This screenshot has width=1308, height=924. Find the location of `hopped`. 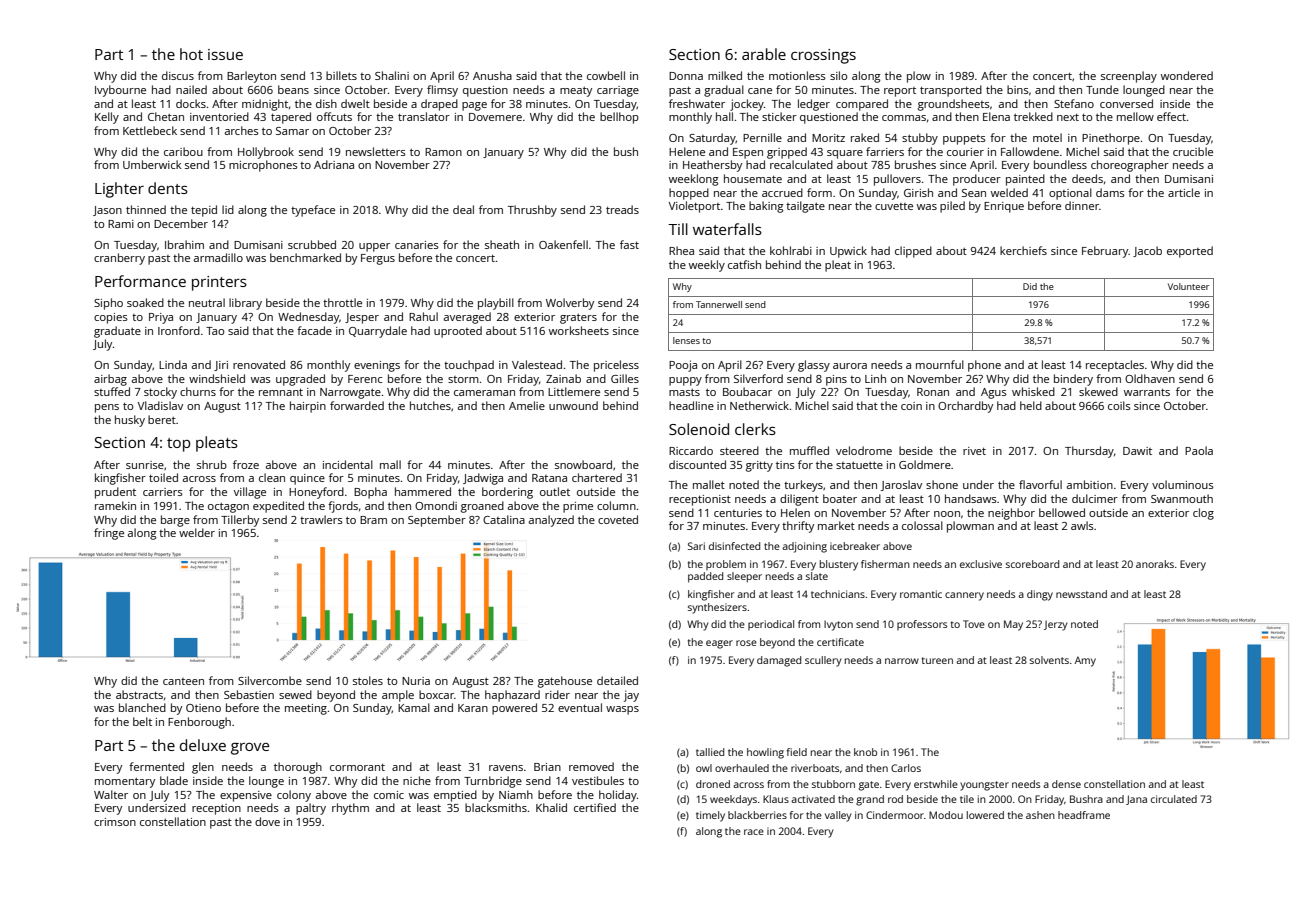

hopped is located at coordinates (689, 194).
